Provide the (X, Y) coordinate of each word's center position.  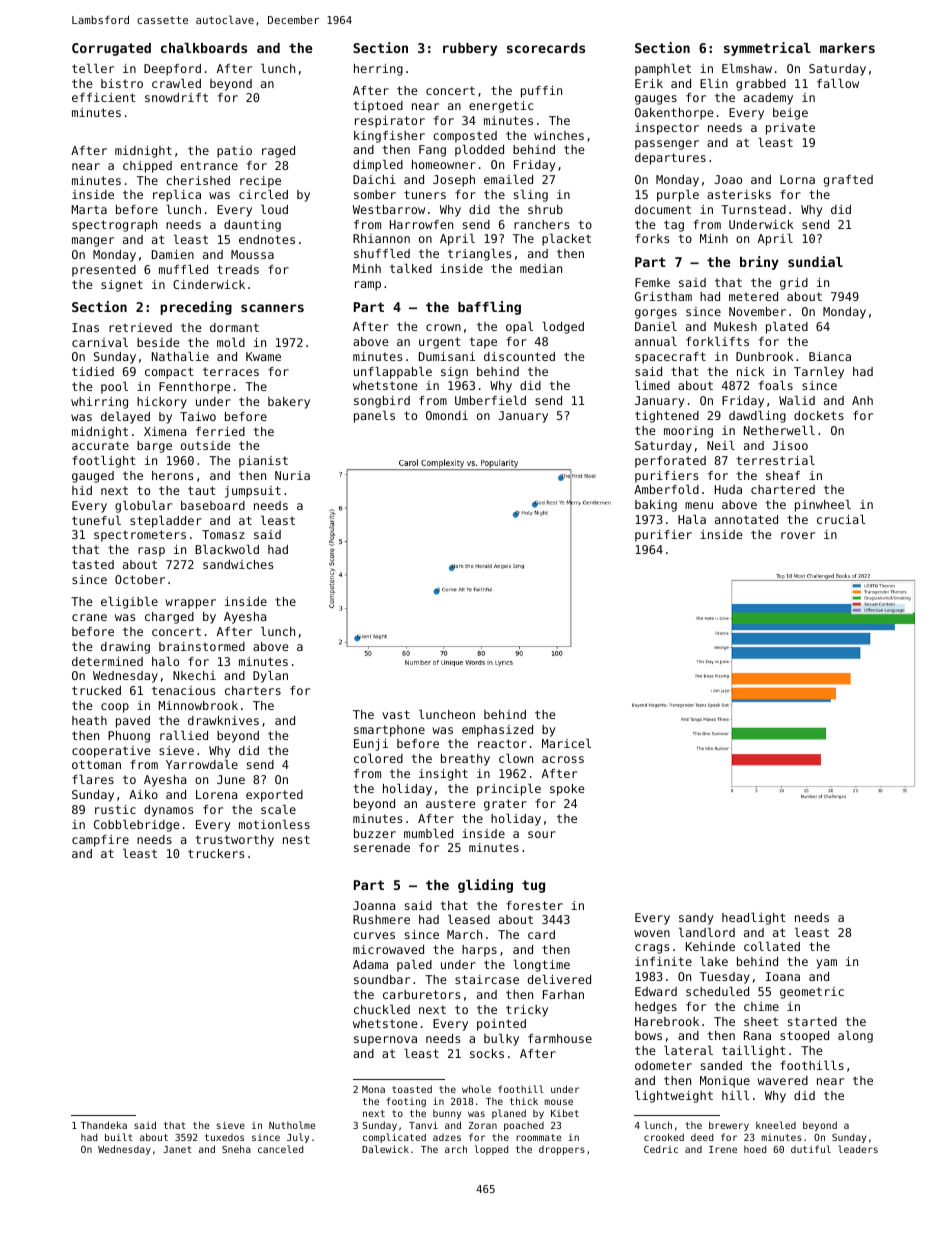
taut (202, 490)
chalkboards (204, 48)
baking (656, 506)
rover (798, 535)
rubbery (470, 49)
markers (847, 48)
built (119, 1137)
